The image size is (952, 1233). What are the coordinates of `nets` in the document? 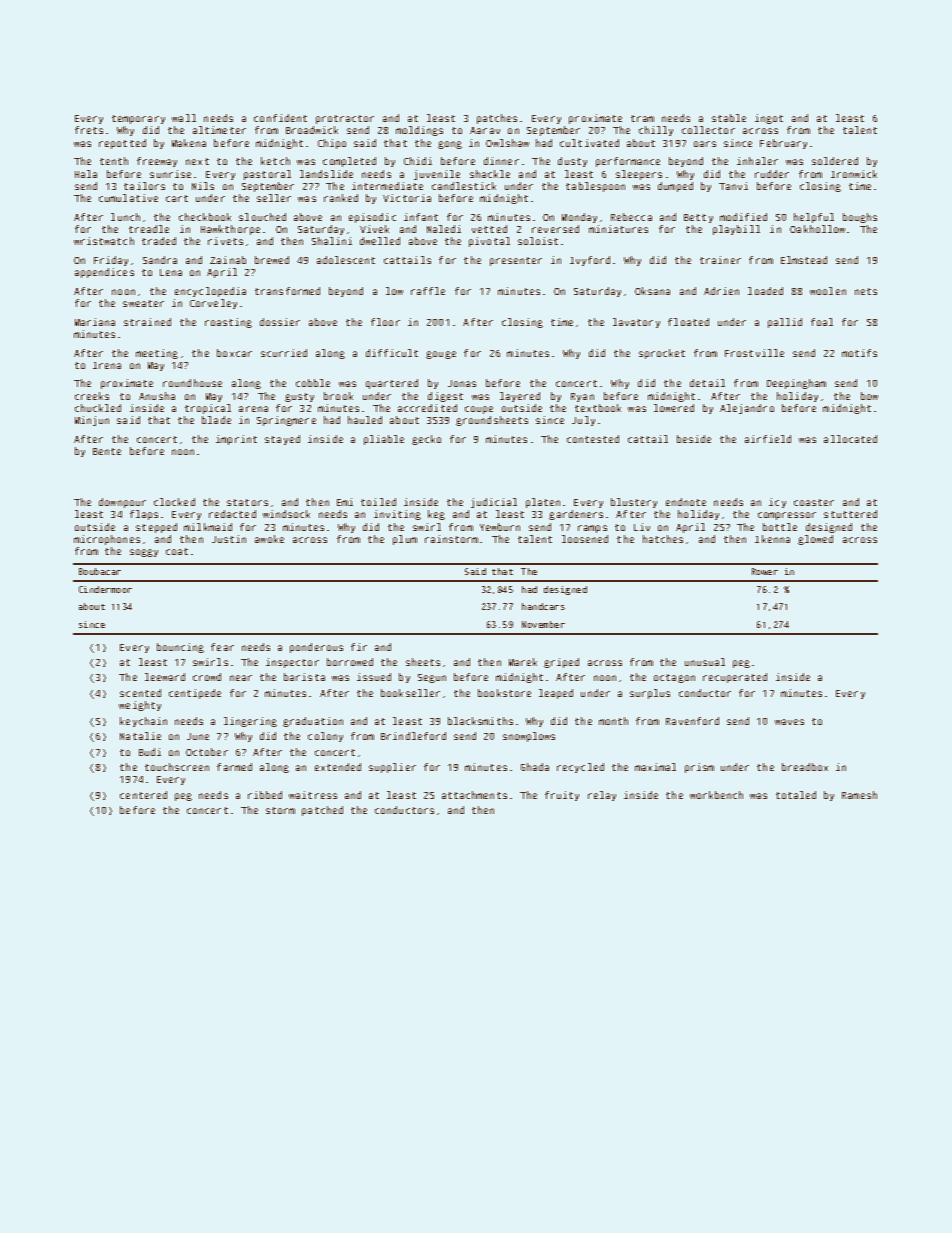 It's located at (866, 291).
